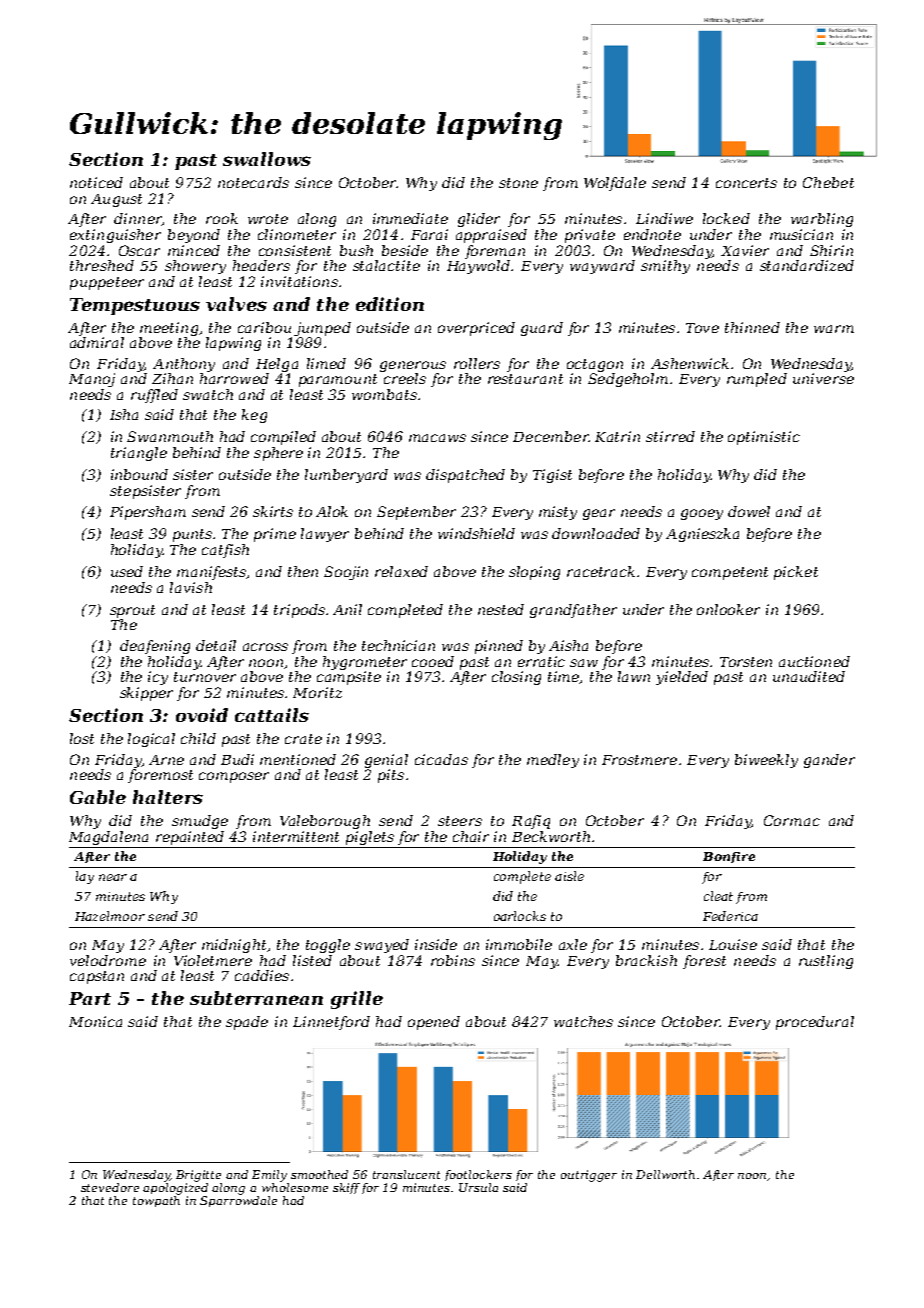  I want to click on Dellworth, so click(665, 1174).
